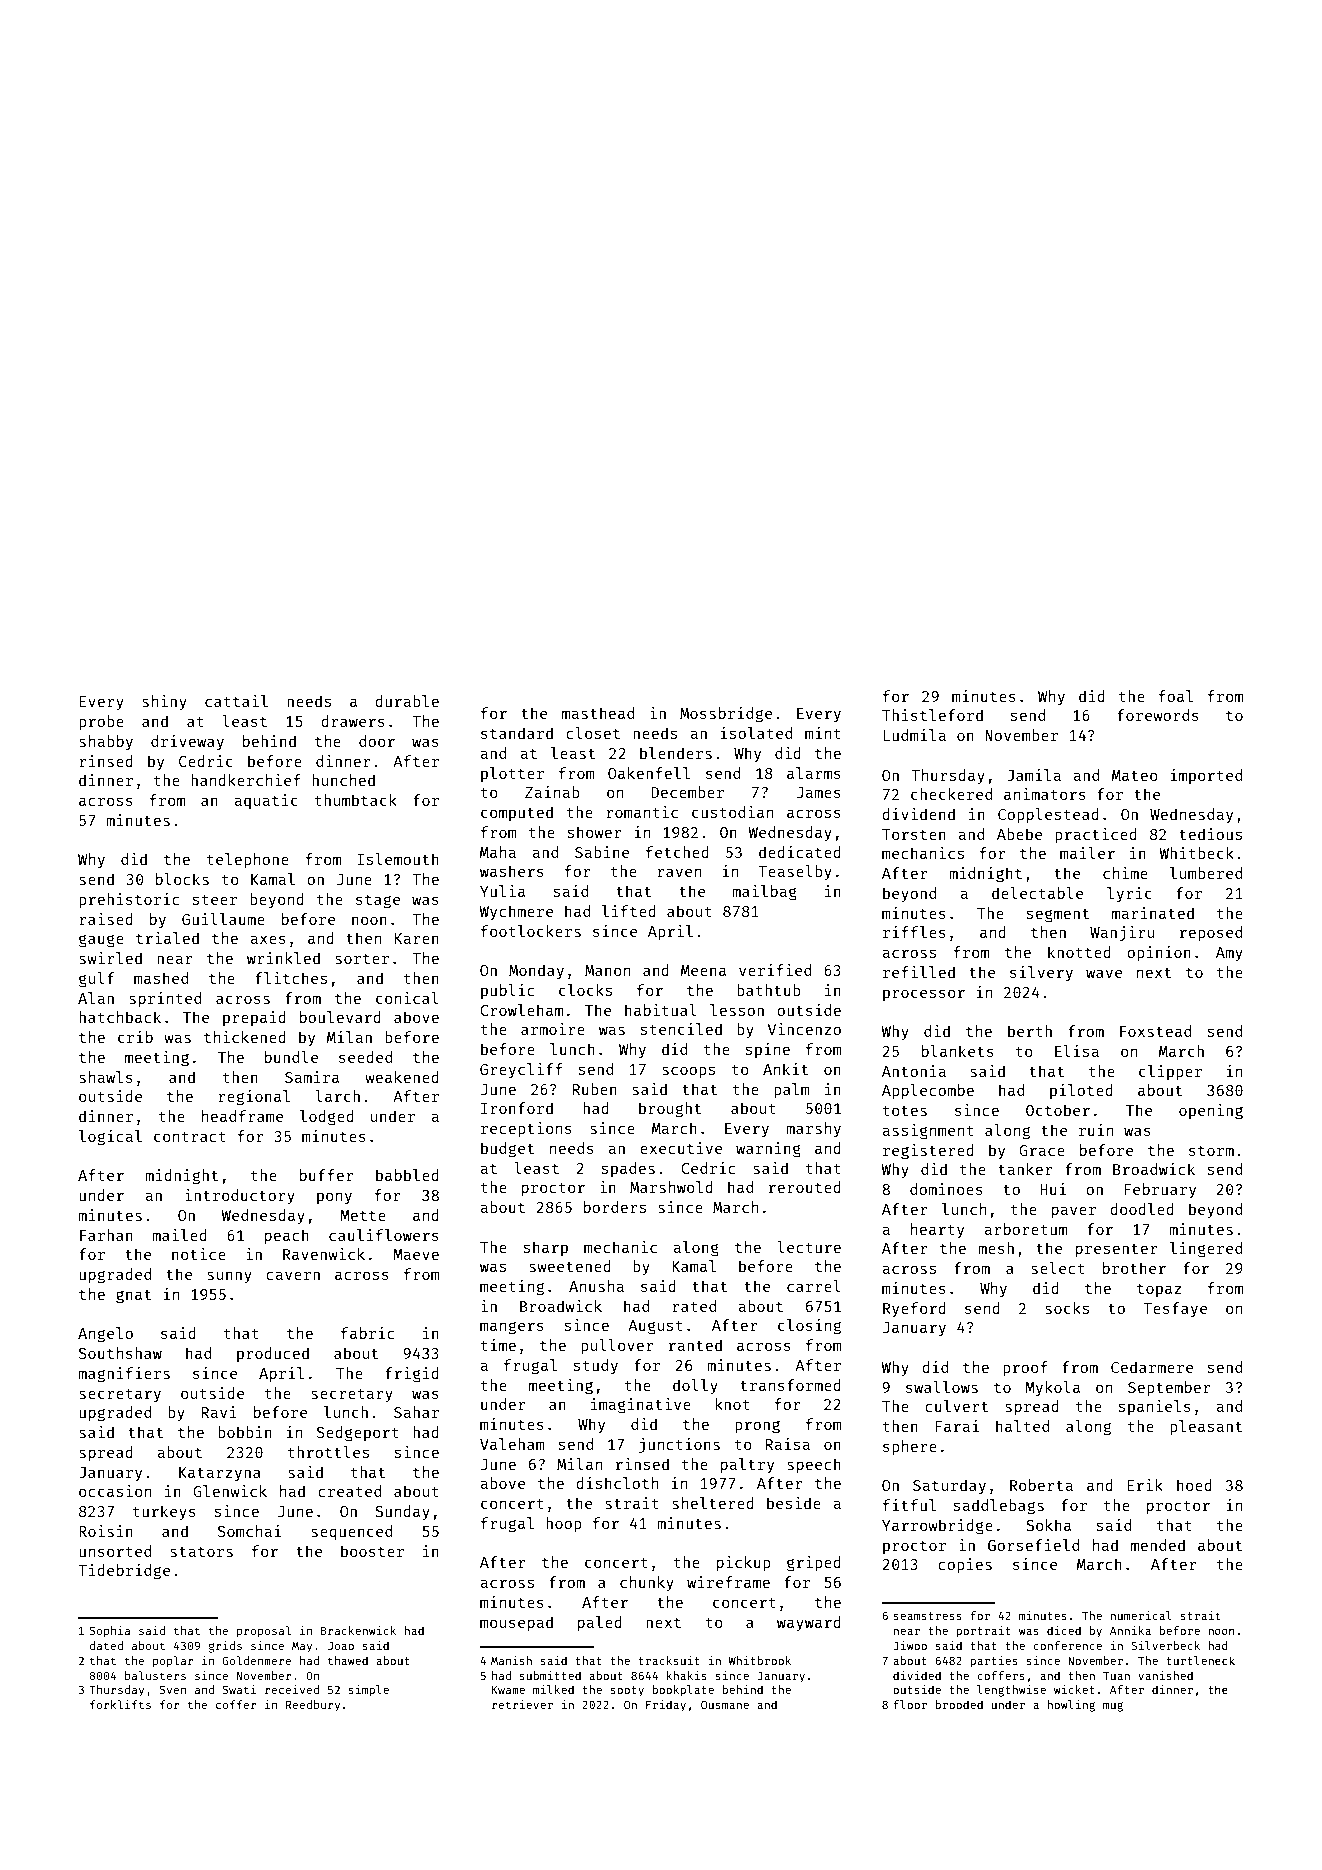 The width and height of the page is (1322, 1870). What do you see at coordinates (959, 1704) in the page?
I see `brooded` at bounding box center [959, 1704].
